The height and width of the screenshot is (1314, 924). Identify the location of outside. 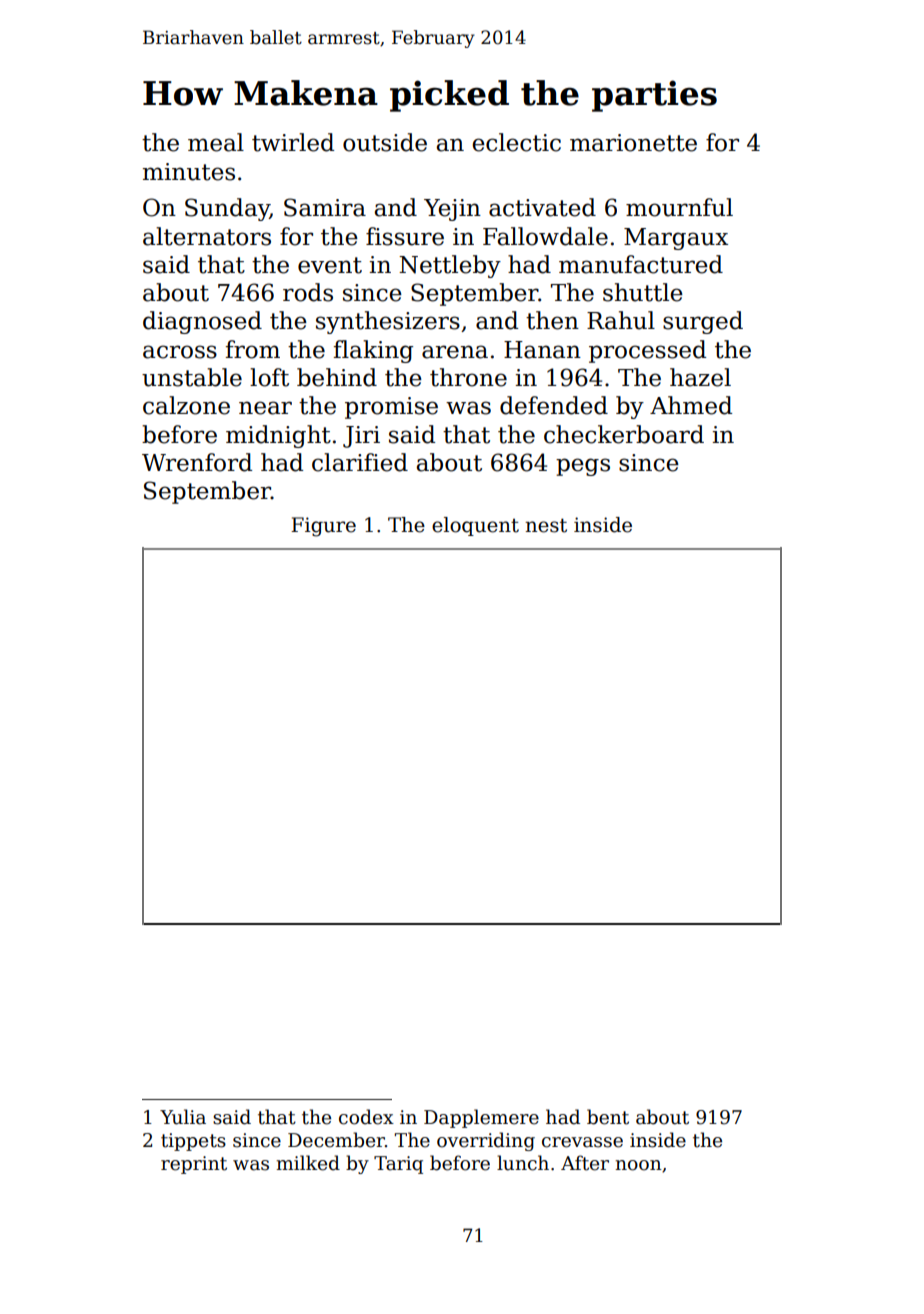
(385, 142).
